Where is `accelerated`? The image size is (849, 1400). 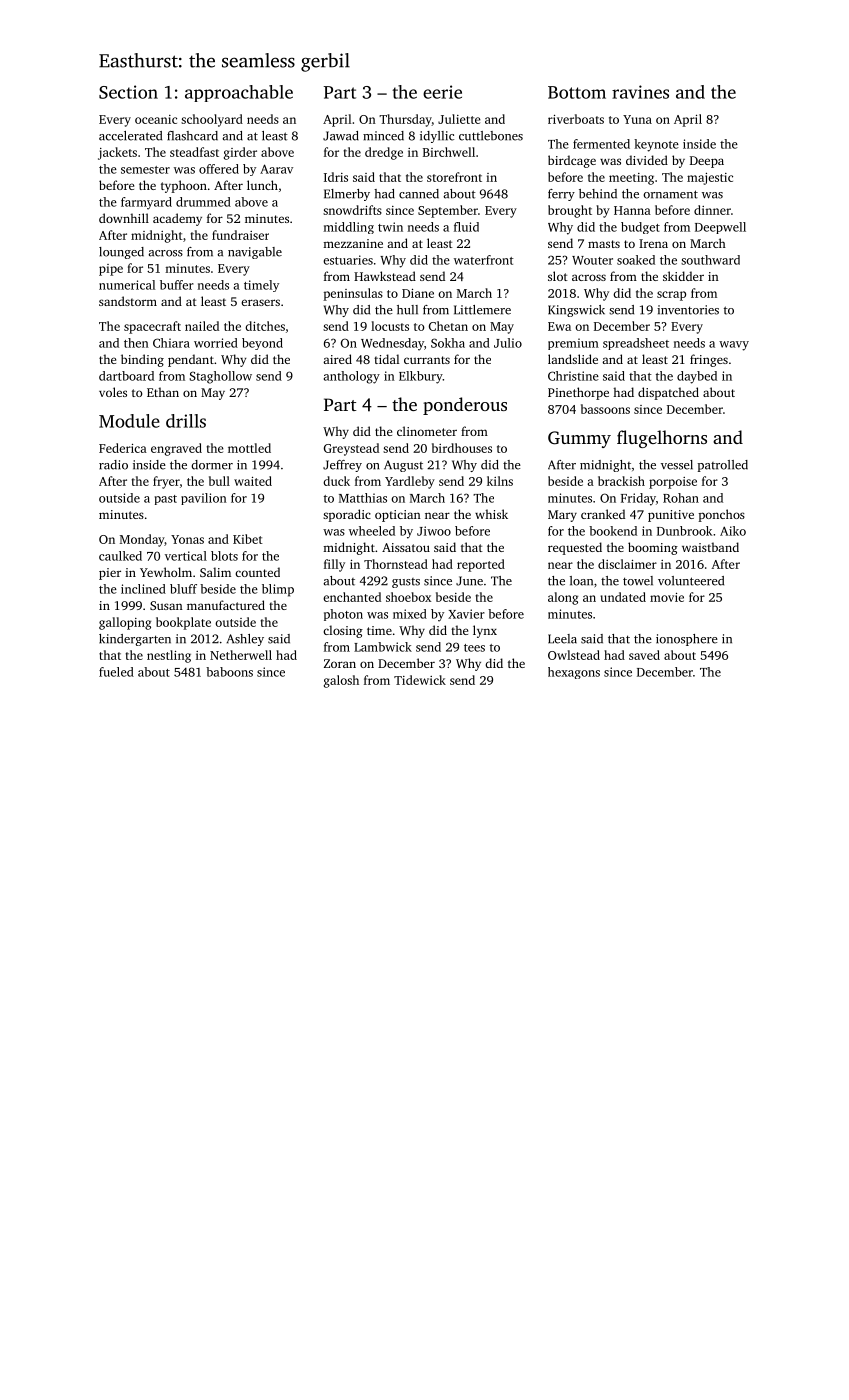 accelerated is located at coordinates (130, 136).
